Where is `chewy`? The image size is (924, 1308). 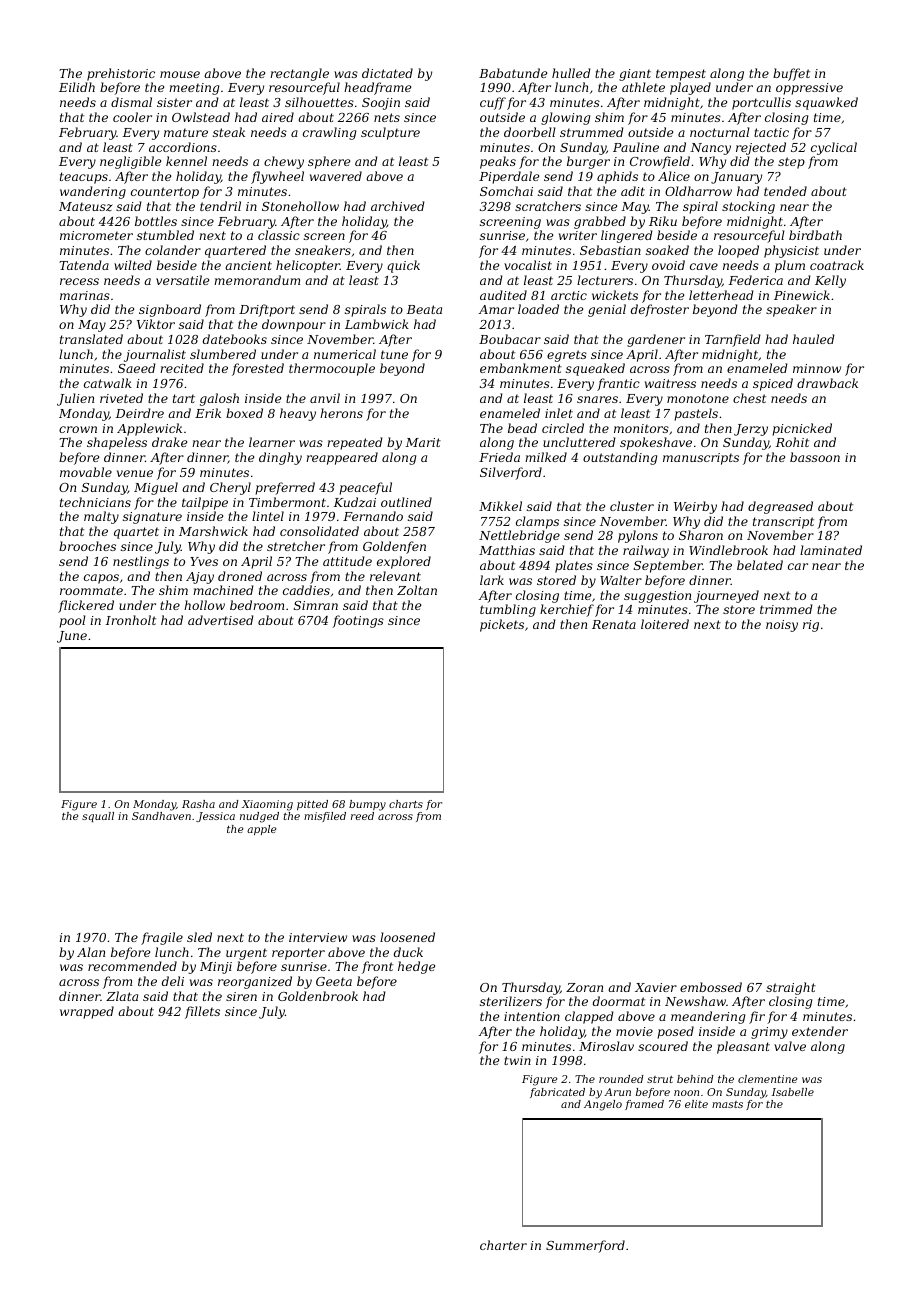 chewy is located at coordinates (284, 162).
